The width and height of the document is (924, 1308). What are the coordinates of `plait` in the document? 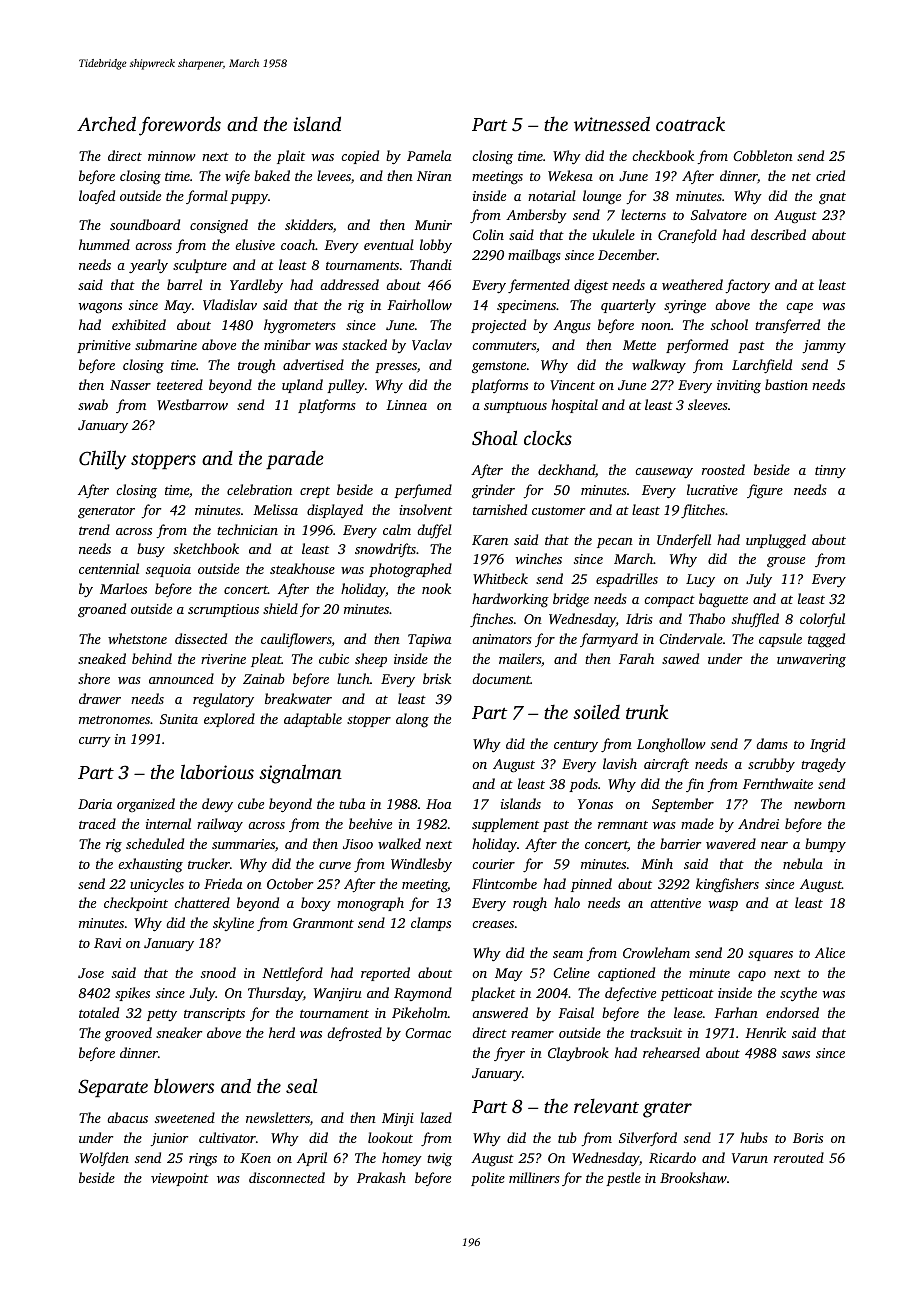 It's located at (291, 157).
